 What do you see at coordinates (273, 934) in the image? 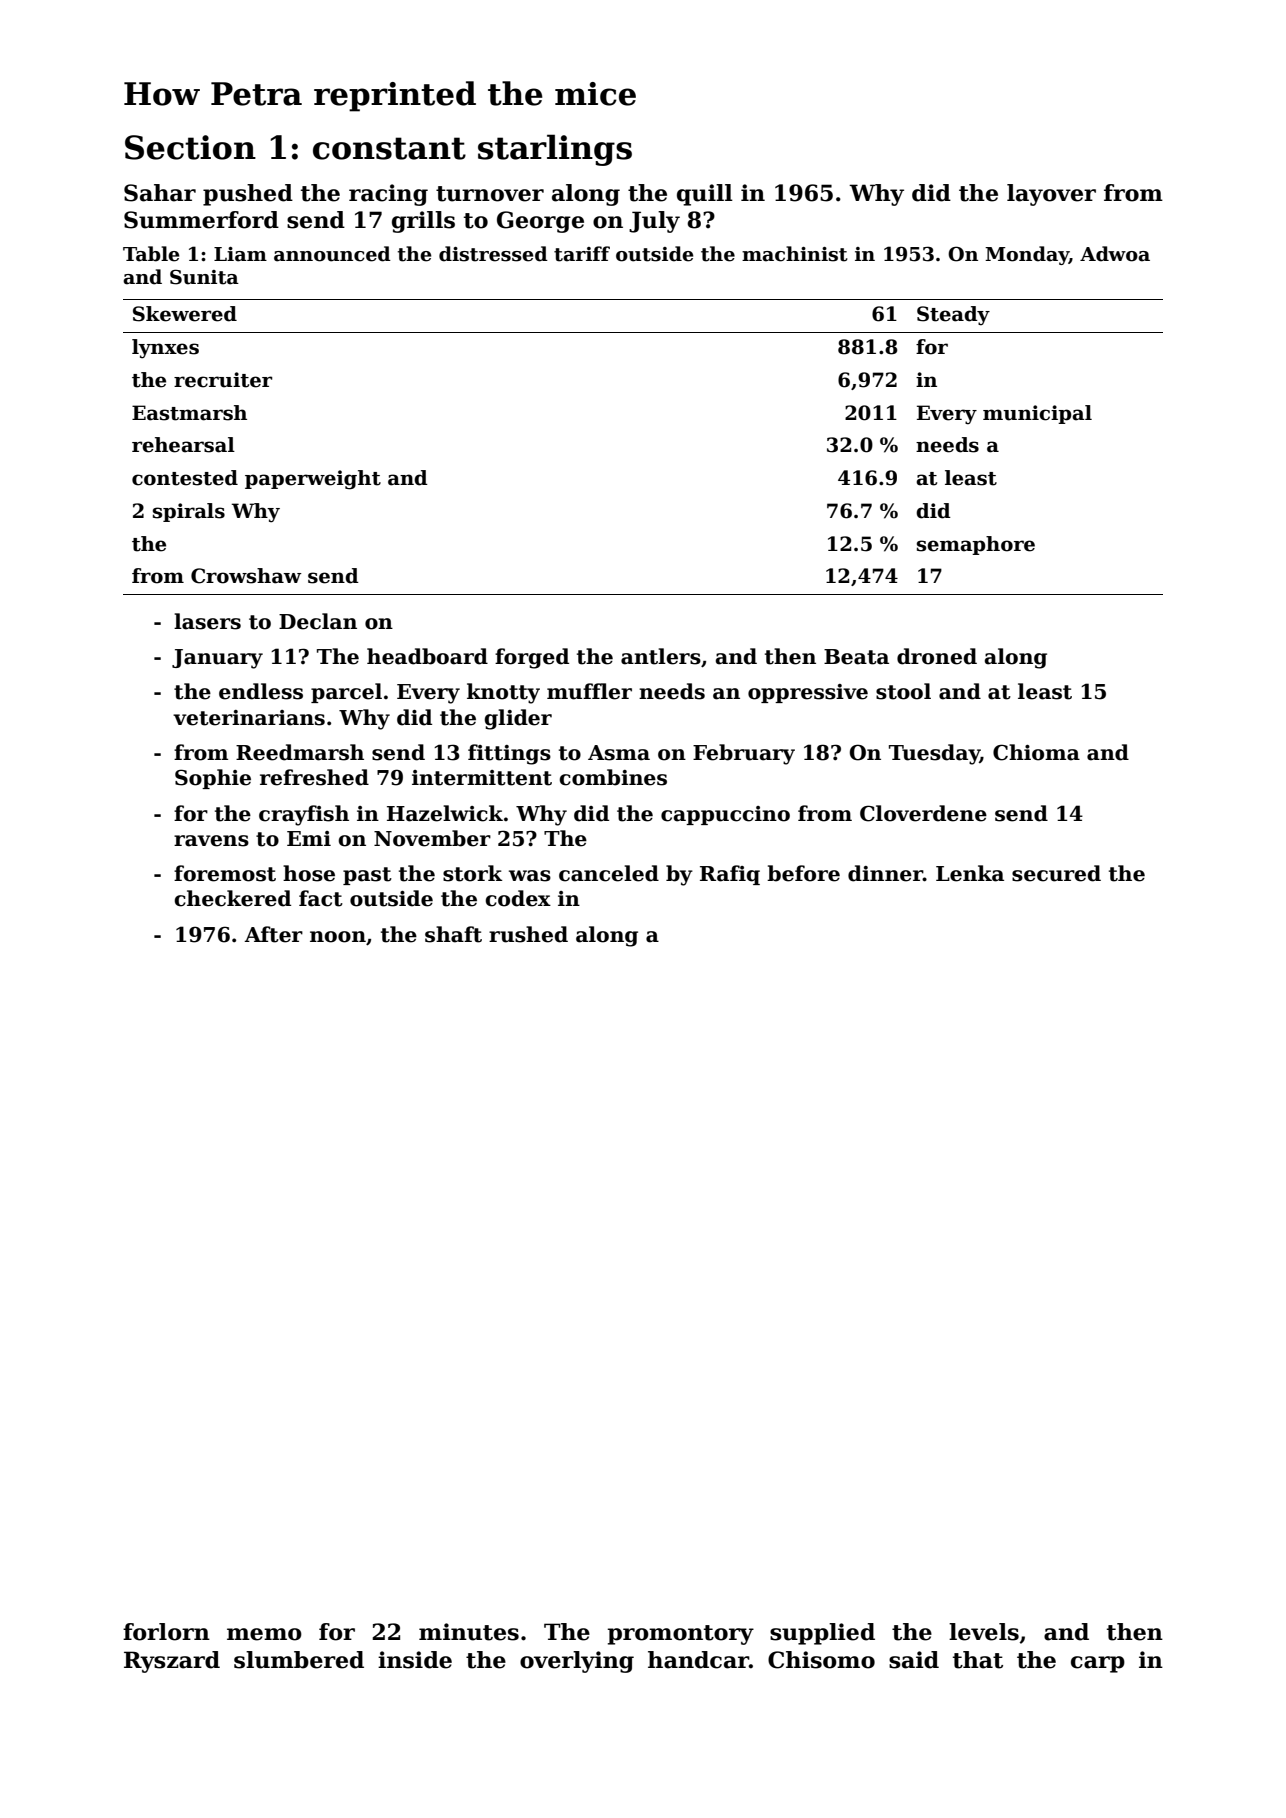
I see `After` at bounding box center [273, 934].
